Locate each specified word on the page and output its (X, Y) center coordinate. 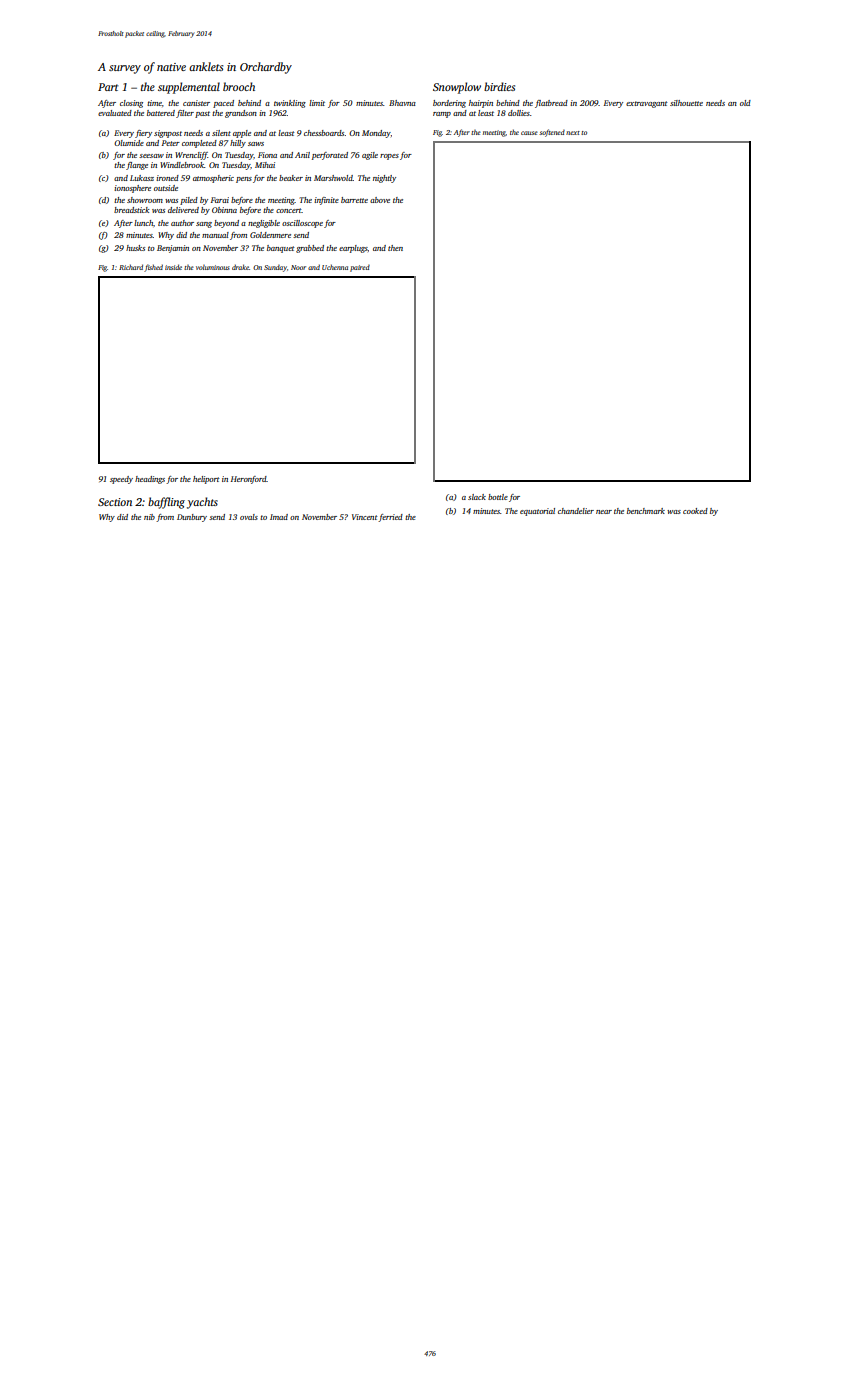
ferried (390, 518)
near (604, 512)
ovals (249, 517)
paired (360, 268)
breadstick (131, 210)
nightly (384, 179)
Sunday (275, 268)
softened (552, 133)
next (573, 133)
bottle (498, 497)
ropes (389, 157)
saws (256, 144)
